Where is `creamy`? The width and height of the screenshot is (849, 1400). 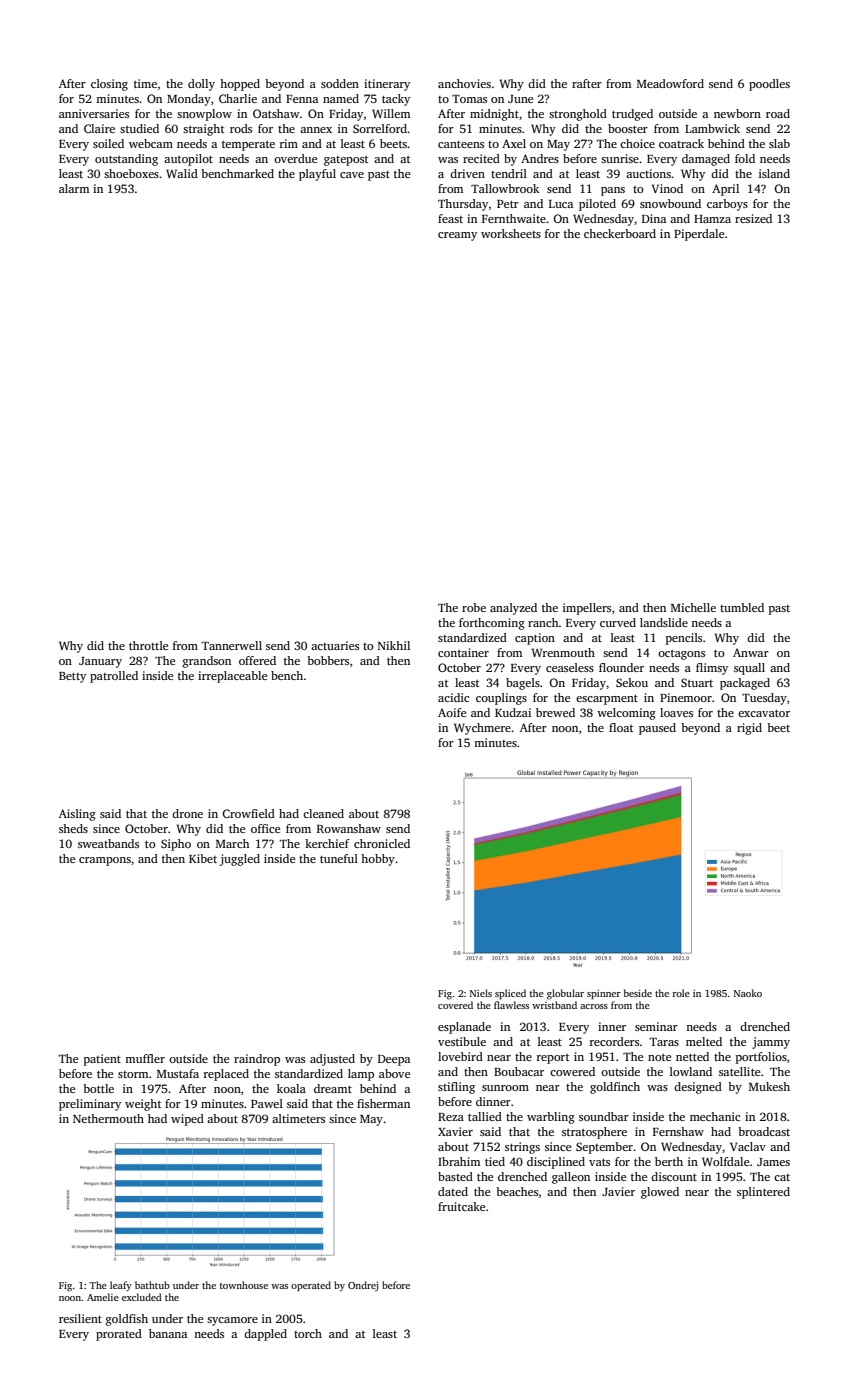 creamy is located at coordinates (457, 236).
